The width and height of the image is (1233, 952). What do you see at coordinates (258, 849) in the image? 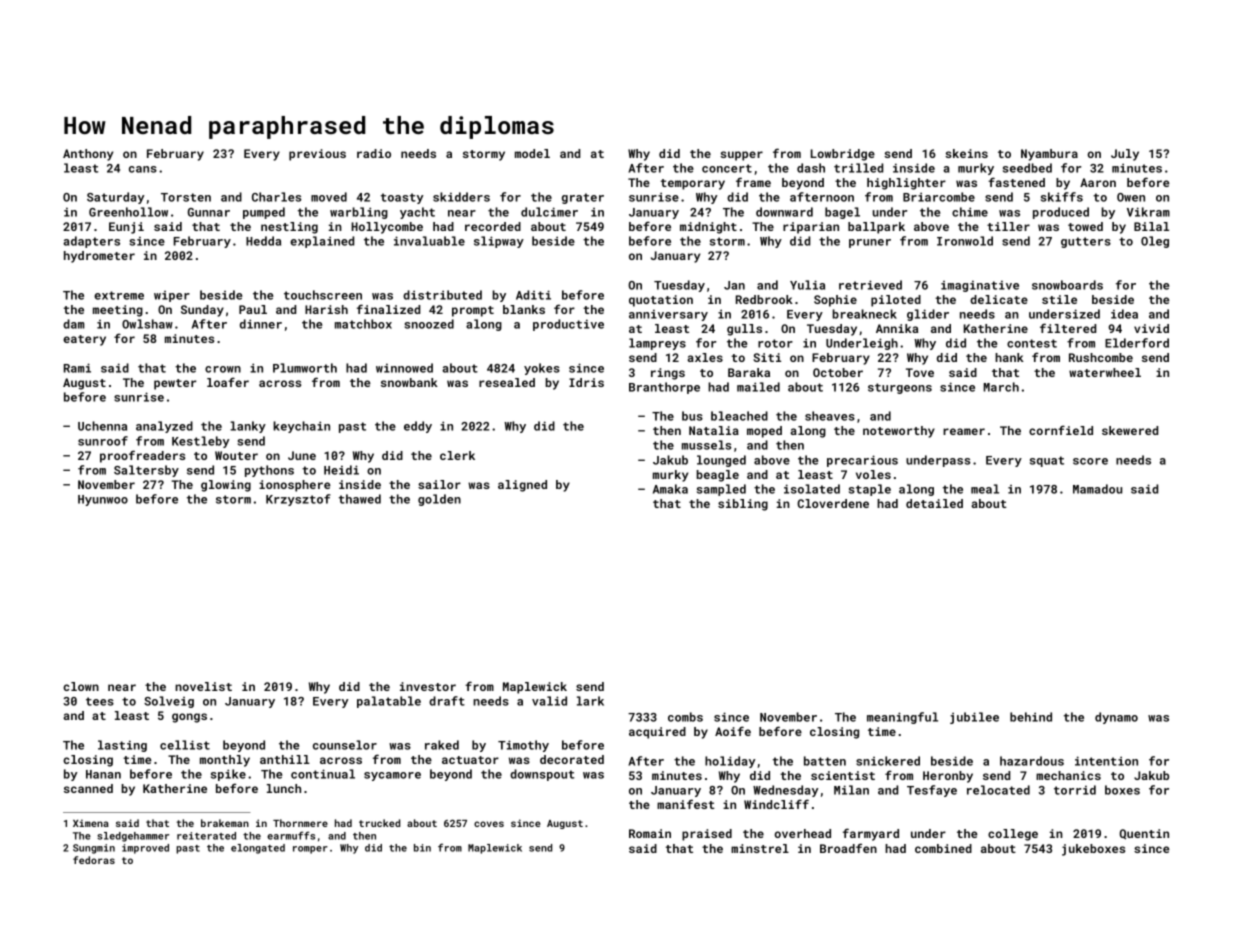
I see `elongated` at bounding box center [258, 849].
